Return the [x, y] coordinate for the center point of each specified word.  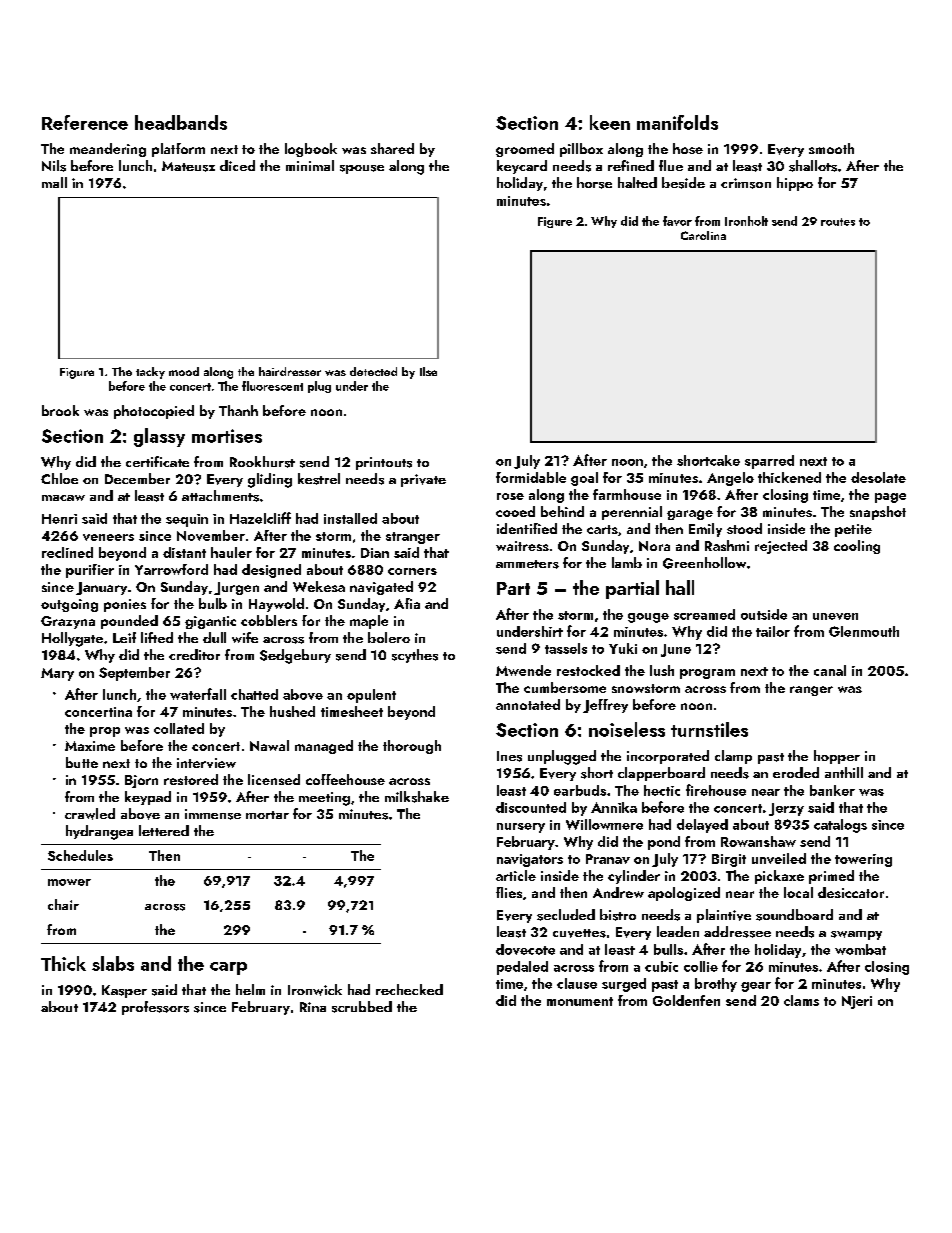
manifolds [677, 122]
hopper [837, 757]
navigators [530, 860]
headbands [181, 122]
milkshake [417, 797]
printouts [384, 463]
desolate [878, 477]
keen [610, 122]
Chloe [59, 478]
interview [206, 763]
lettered [164, 830]
